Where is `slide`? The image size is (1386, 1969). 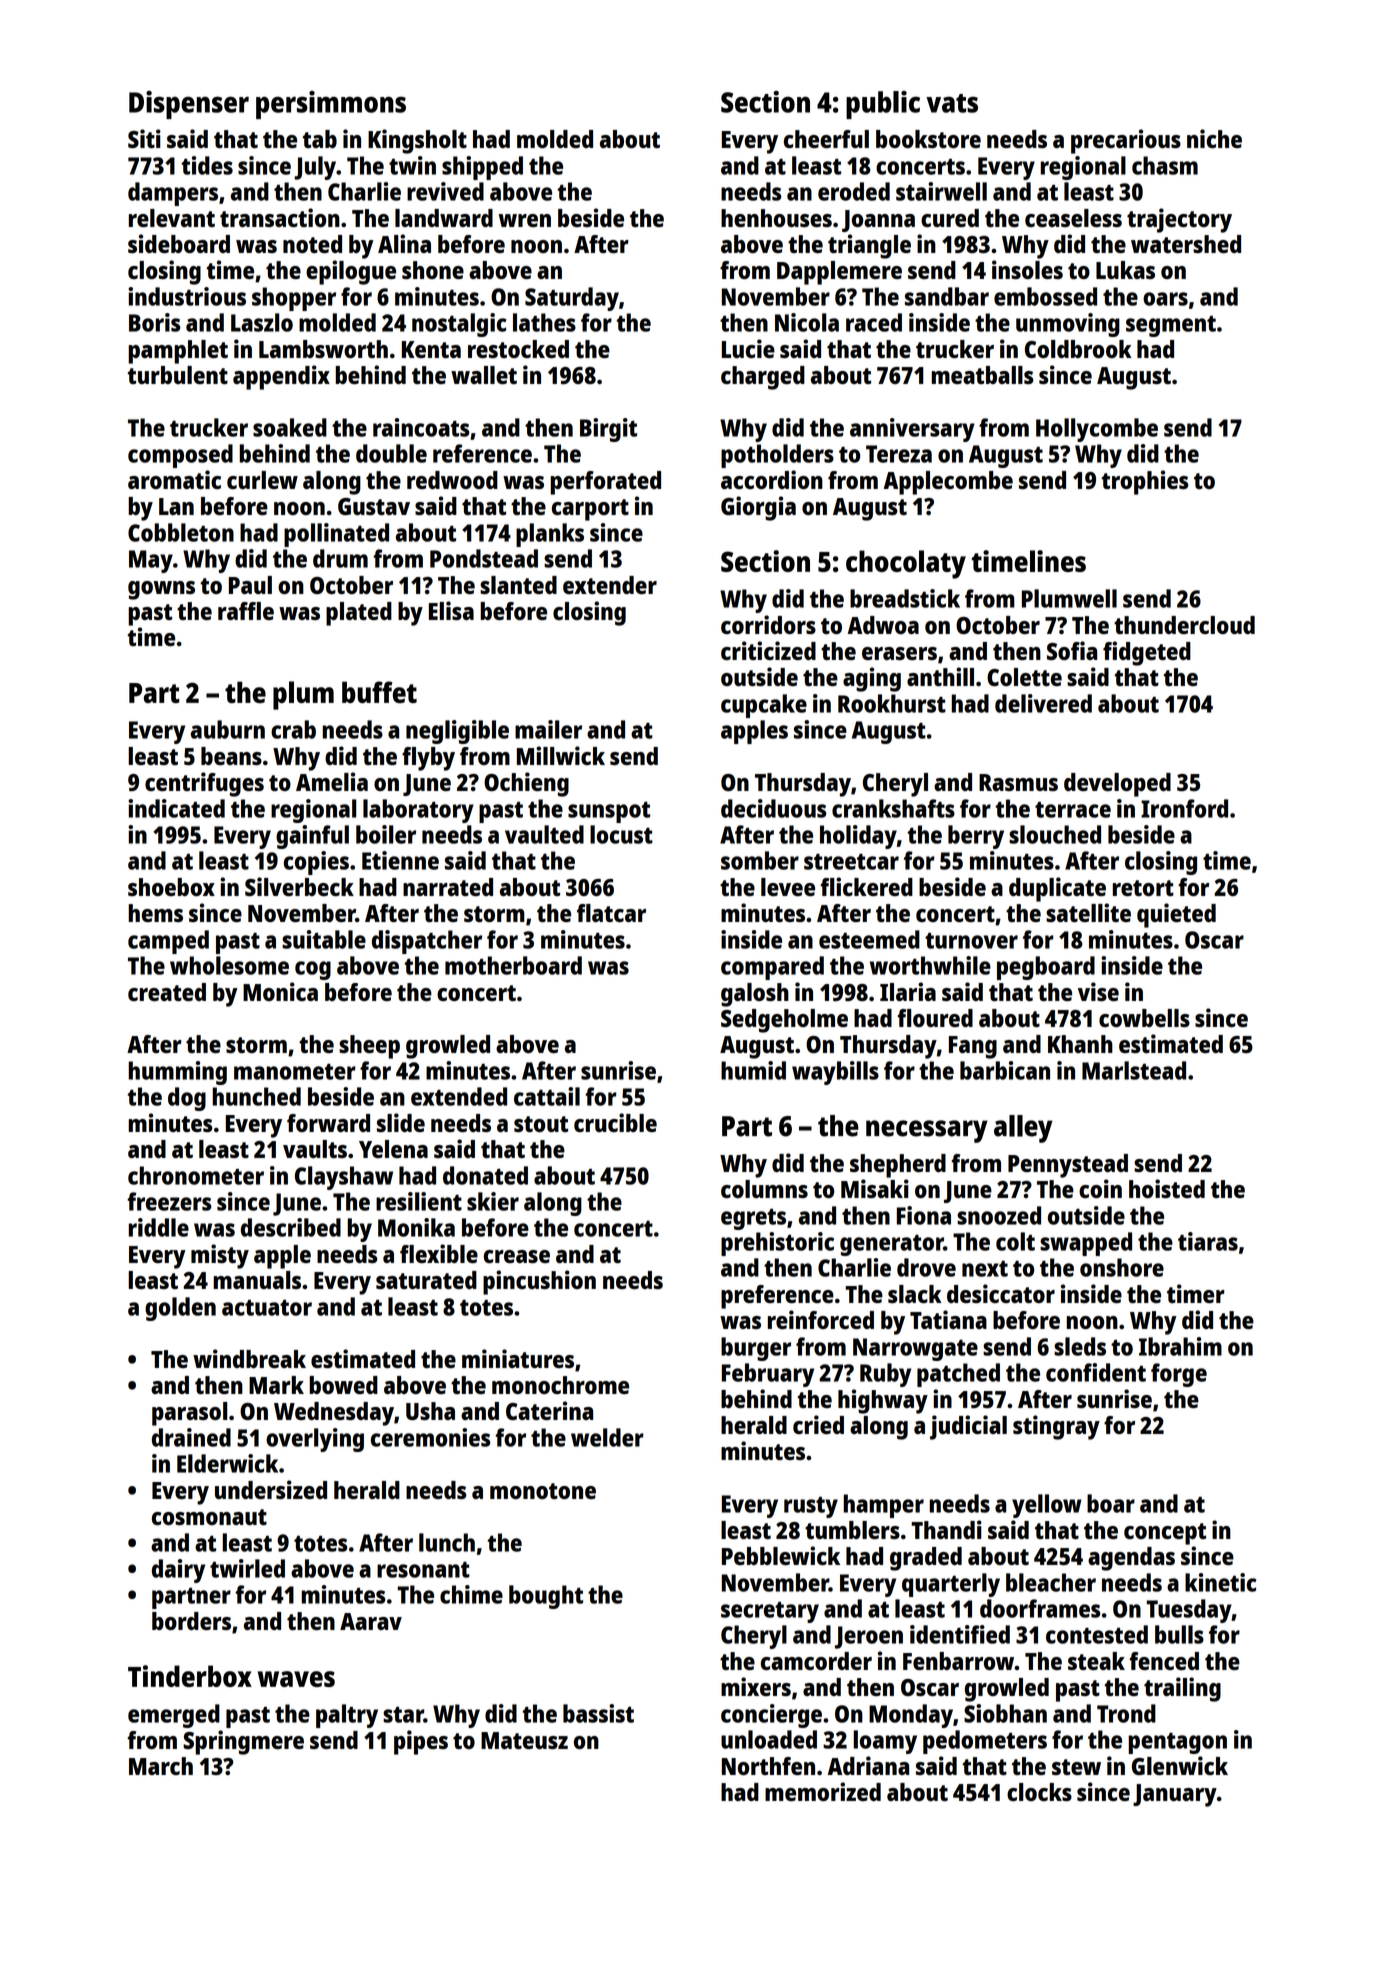 slide is located at coordinates (401, 1122).
